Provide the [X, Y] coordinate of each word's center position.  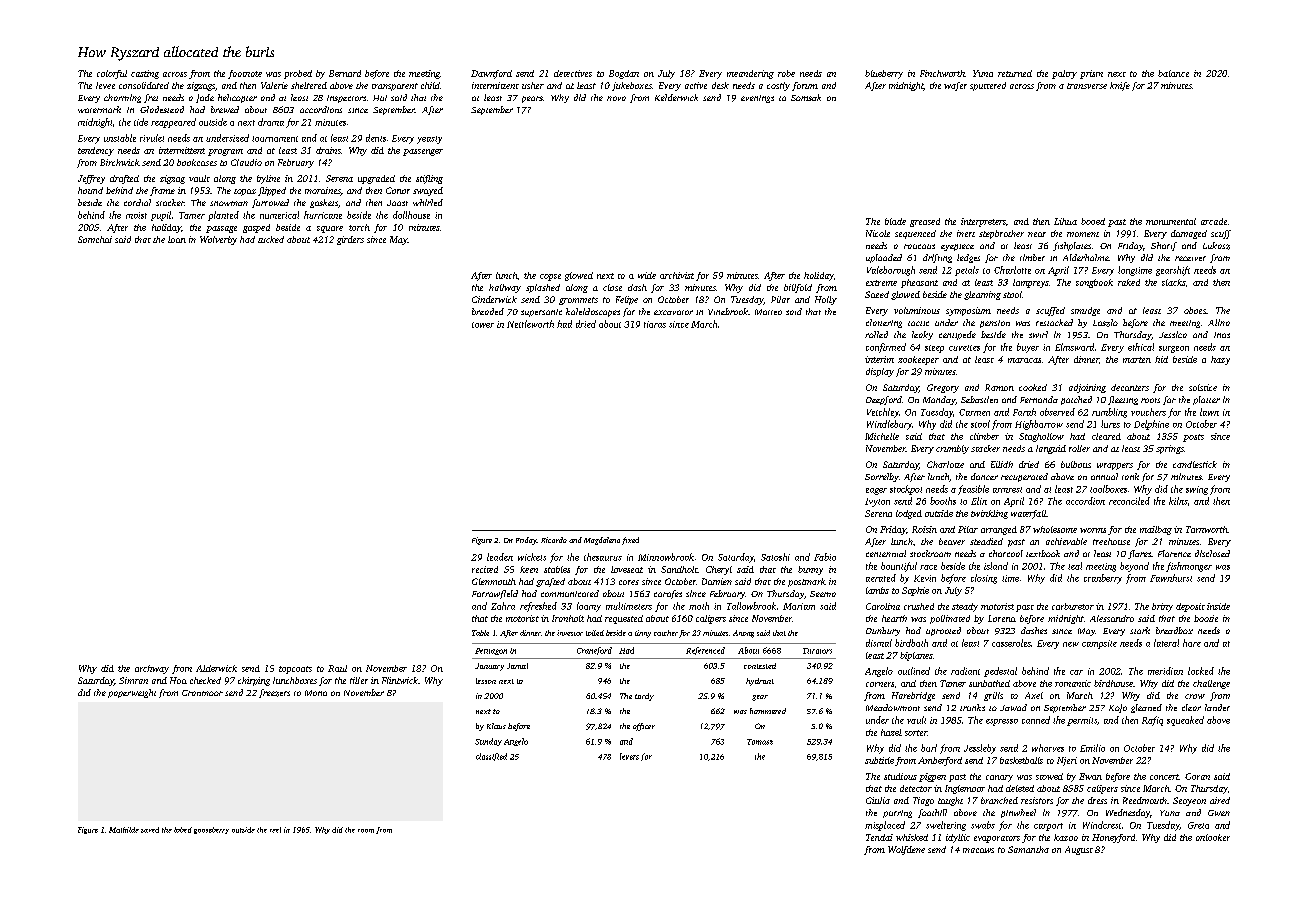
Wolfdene [906, 850]
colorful [112, 74]
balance [1173, 73]
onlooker [1213, 837]
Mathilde [124, 830]
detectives [573, 73]
